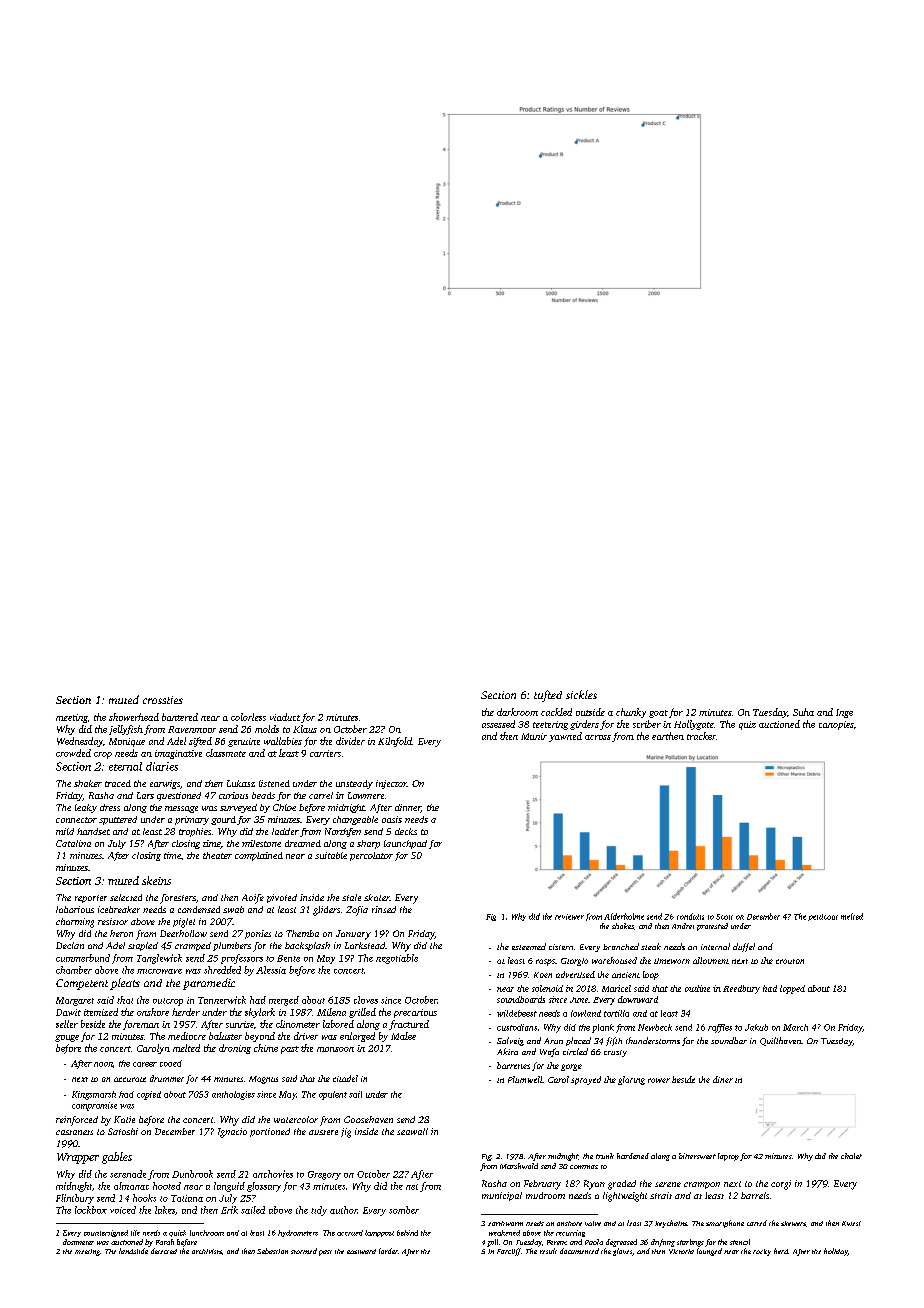 This screenshot has width=924, height=1308. Describe the element at coordinates (725, 1224) in the screenshot. I see `smartphone` at that location.
